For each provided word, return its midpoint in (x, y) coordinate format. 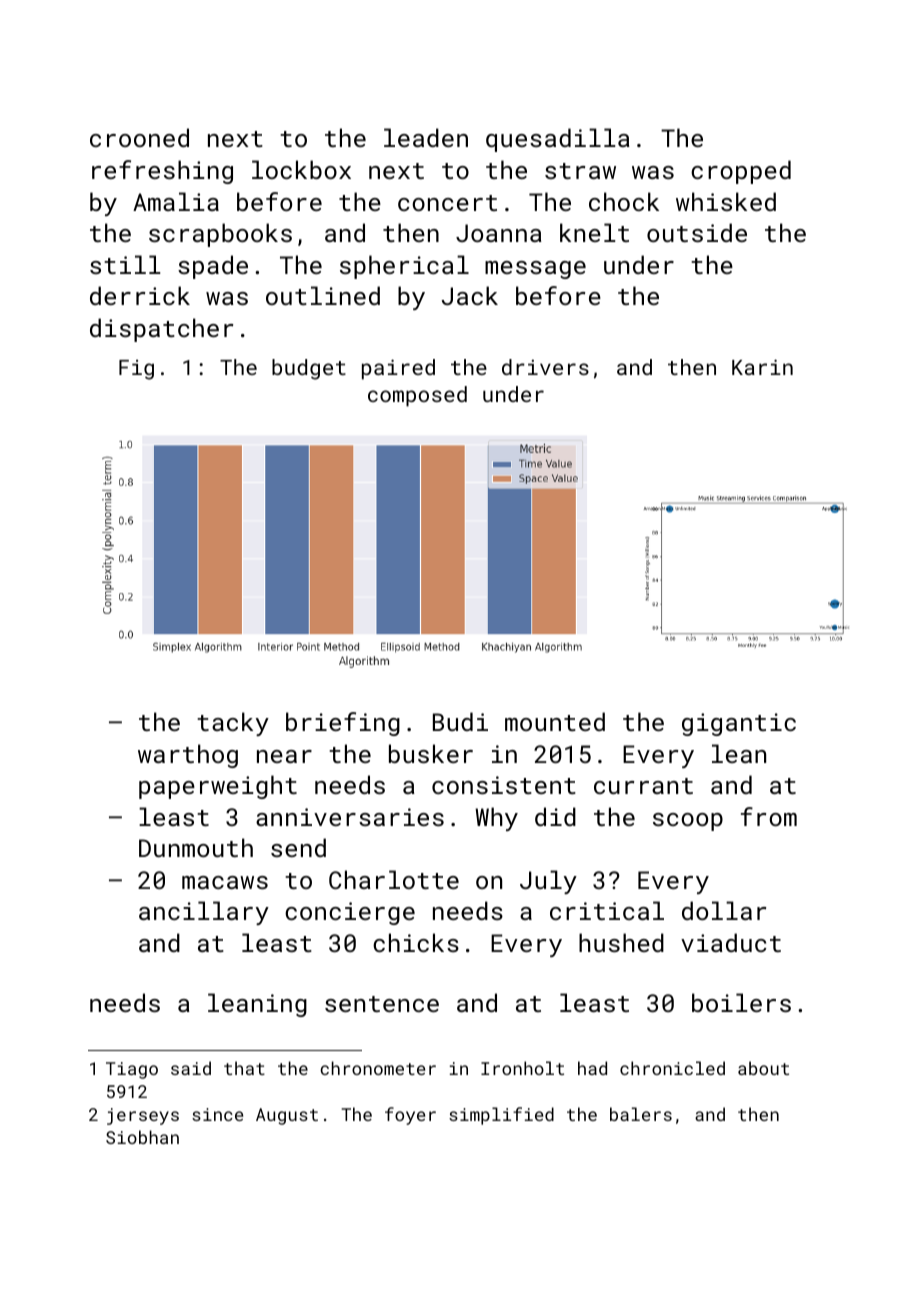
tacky (233, 724)
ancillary (204, 913)
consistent (504, 785)
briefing (343, 724)
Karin (762, 367)
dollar (724, 910)
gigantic (739, 724)
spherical (404, 267)
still (125, 264)
